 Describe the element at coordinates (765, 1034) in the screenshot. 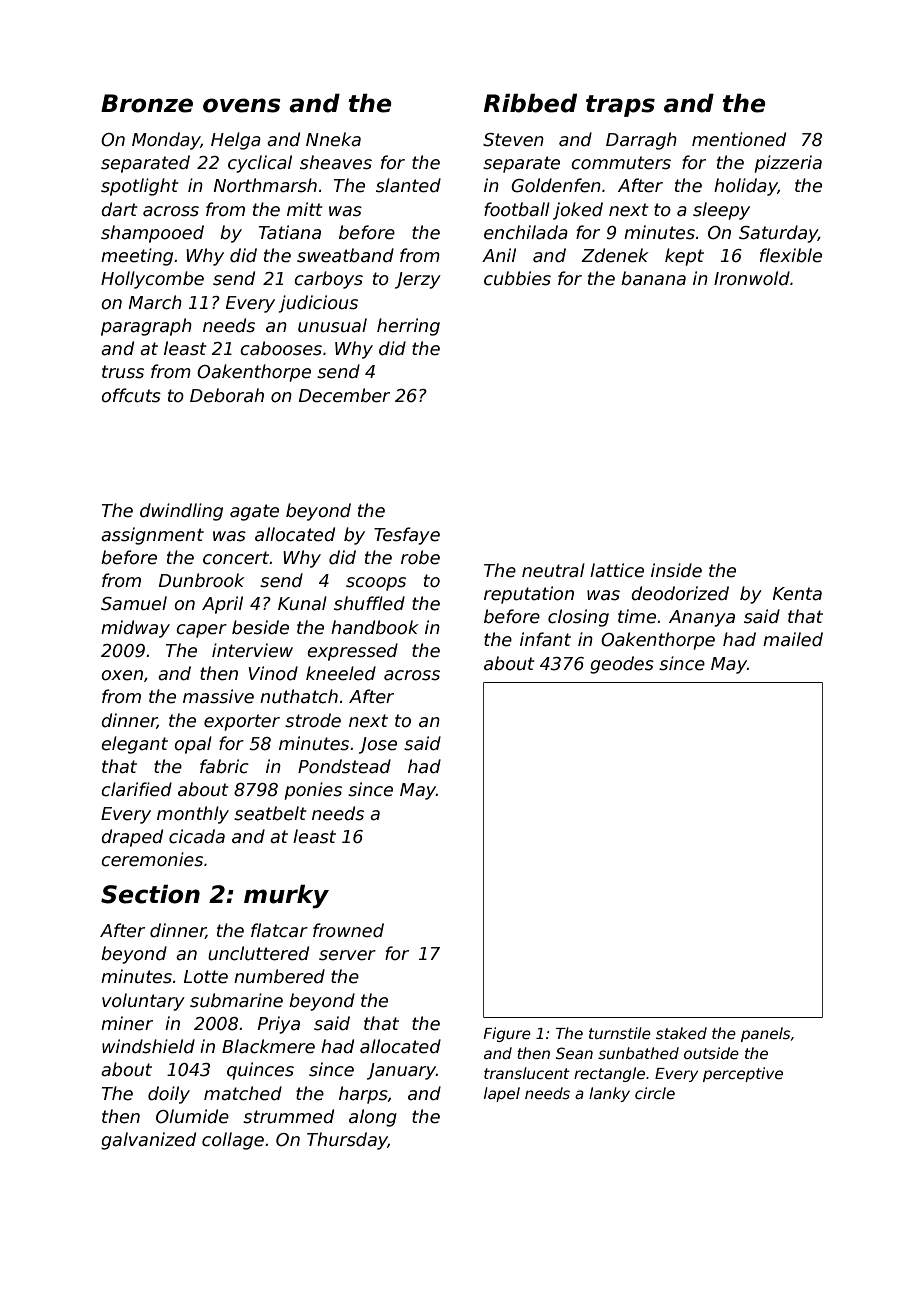

I see `panels` at that location.
